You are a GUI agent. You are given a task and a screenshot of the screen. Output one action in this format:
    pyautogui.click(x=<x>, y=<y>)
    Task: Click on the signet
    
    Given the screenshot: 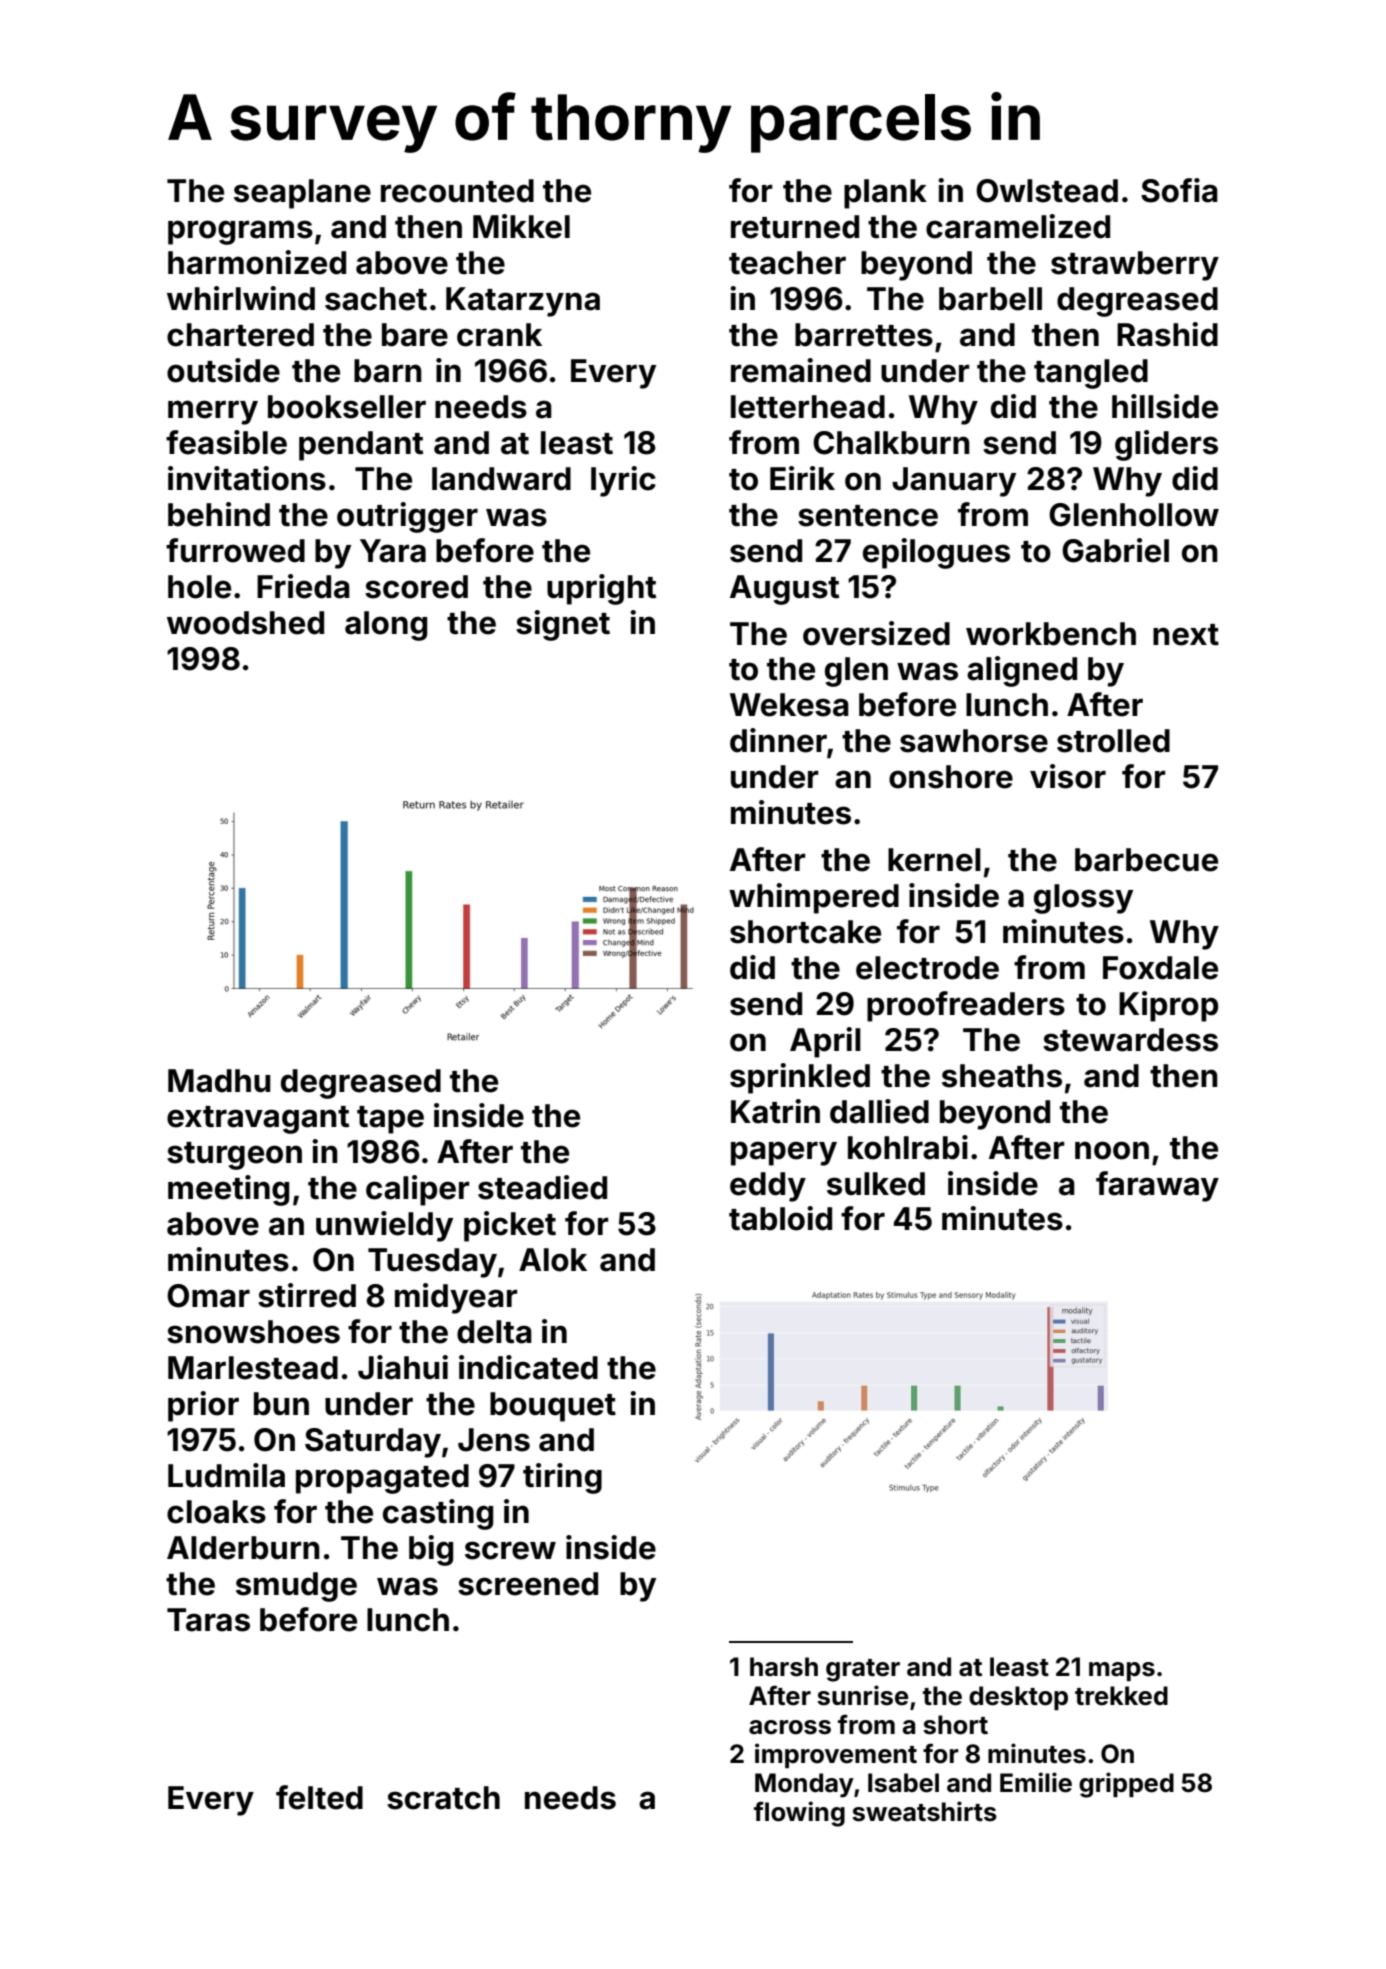 What is the action you would take?
    pyautogui.click(x=563, y=625)
